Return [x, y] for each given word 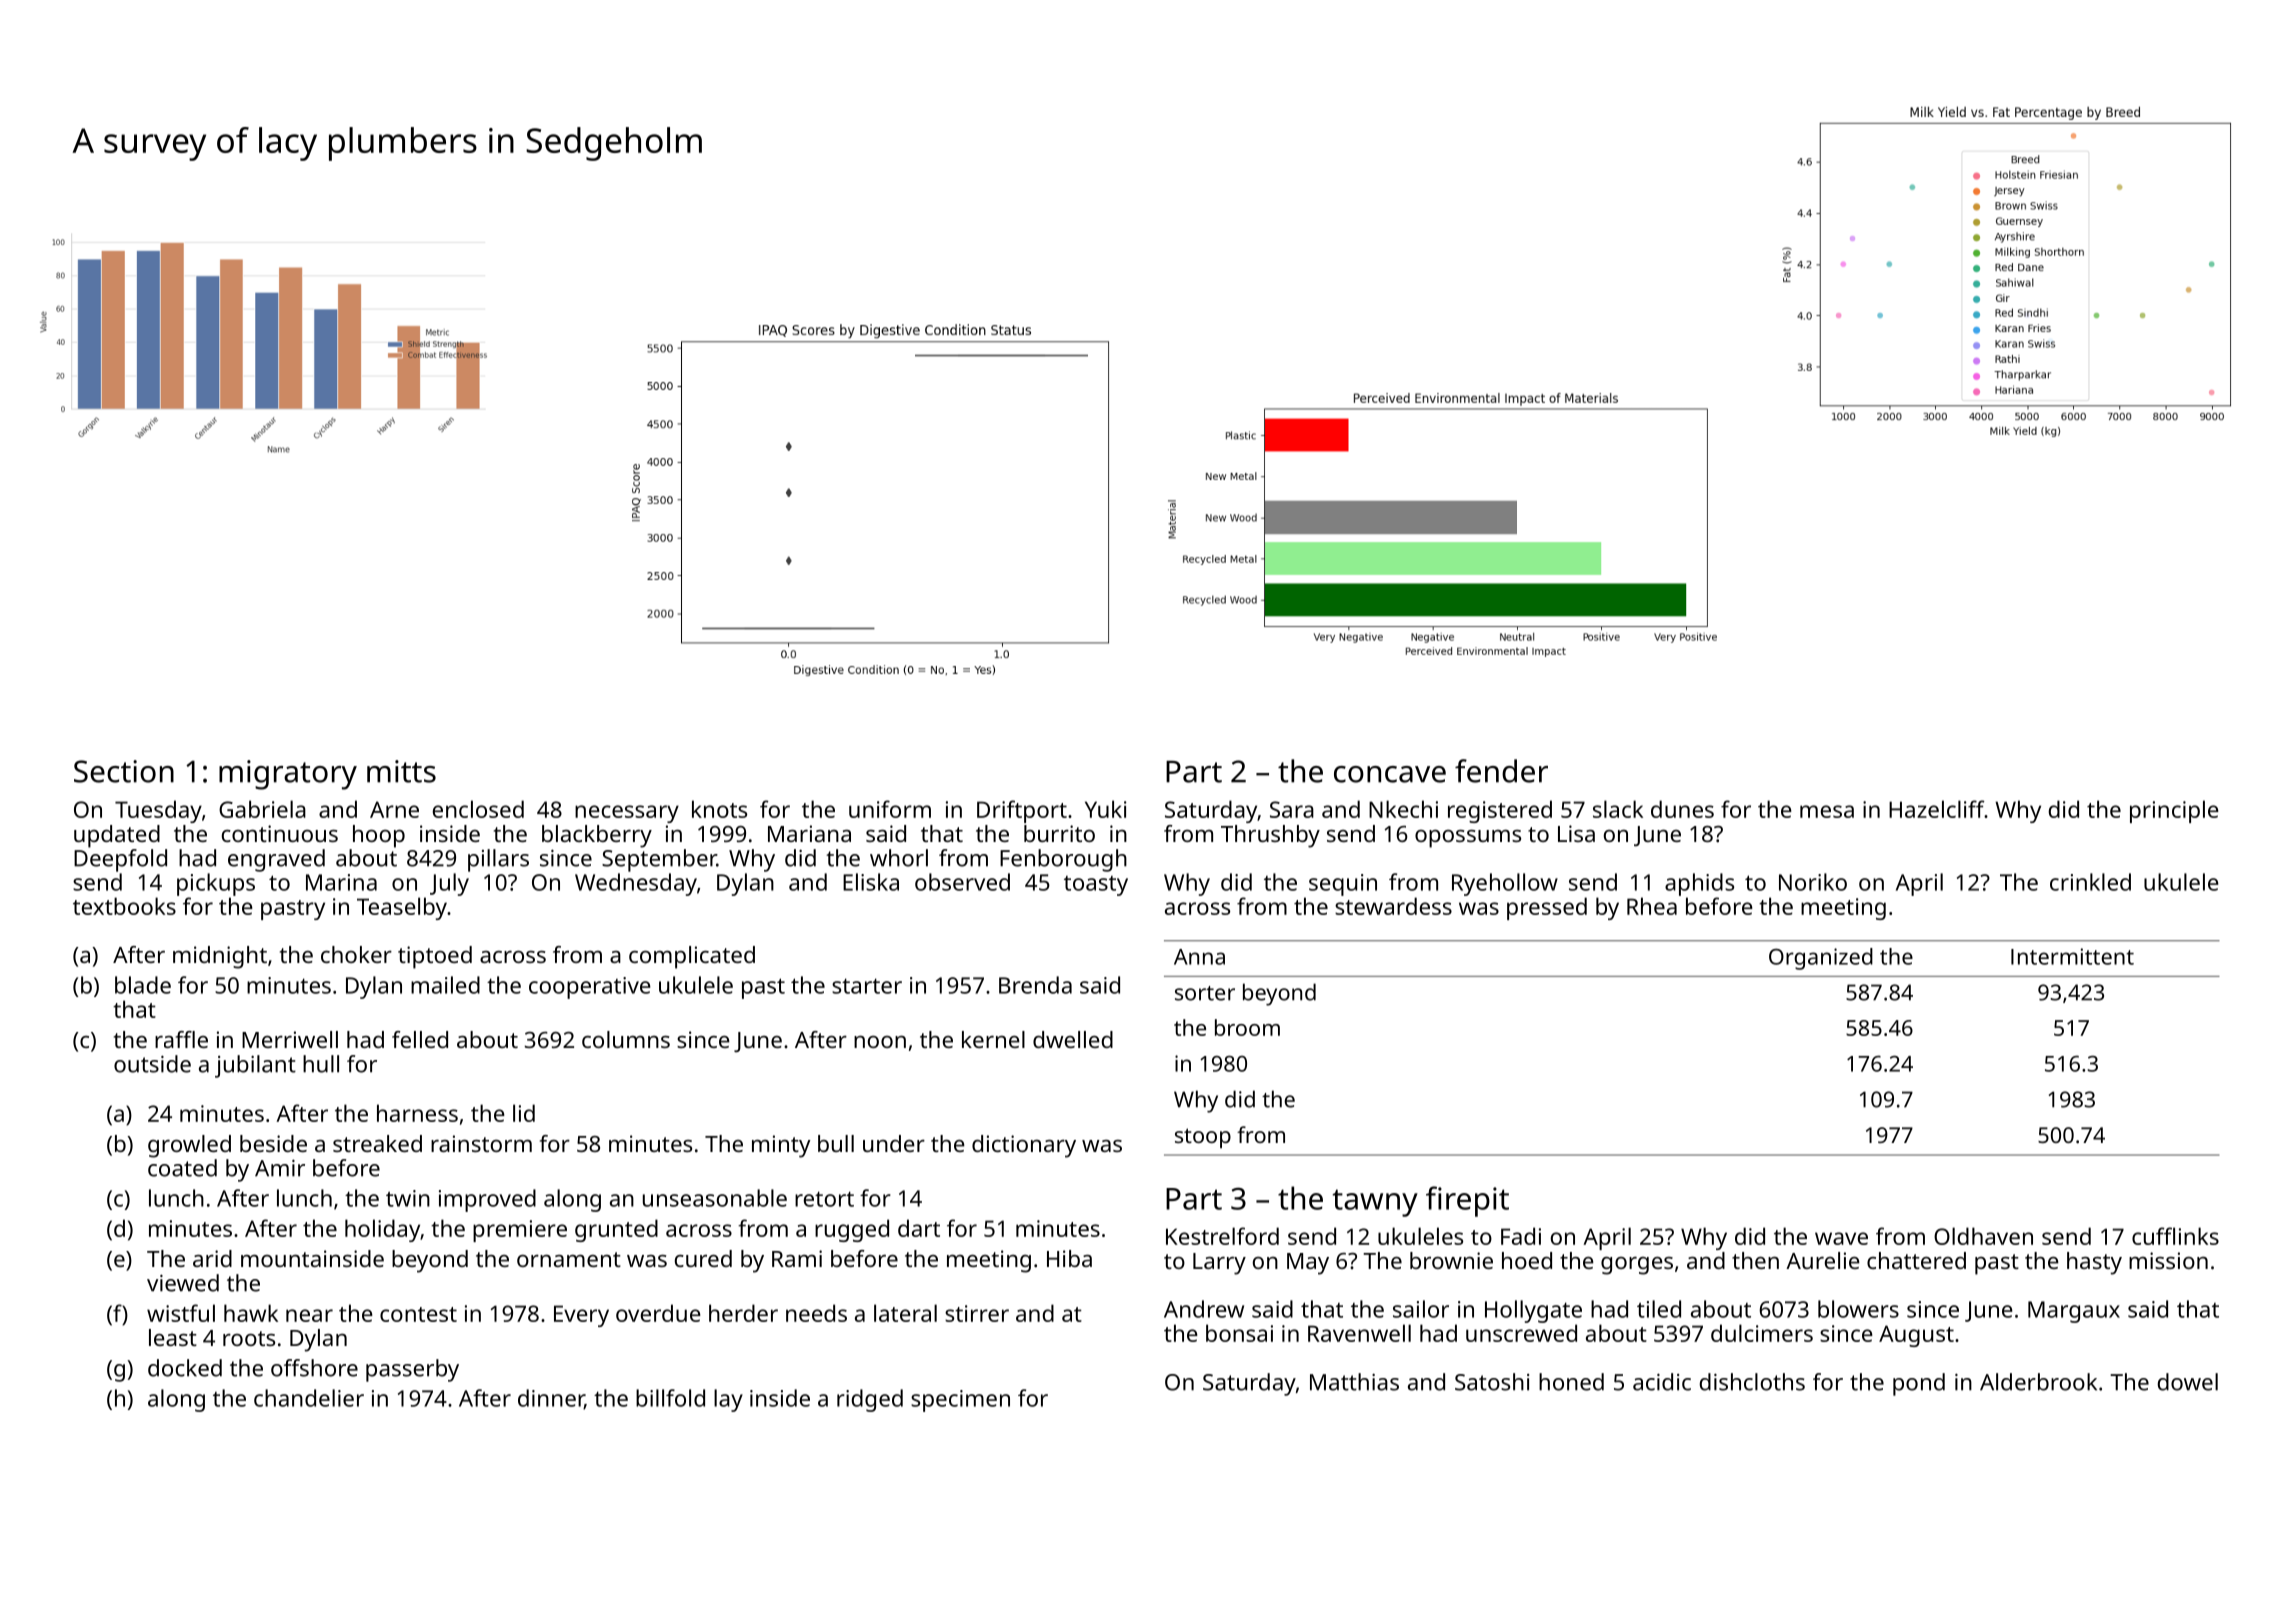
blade [143, 985]
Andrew [1204, 1309]
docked [185, 1368]
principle [2174, 811]
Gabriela [262, 809]
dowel [2188, 1382]
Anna [1199, 957]
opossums [1468, 839]
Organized [1821, 959]
